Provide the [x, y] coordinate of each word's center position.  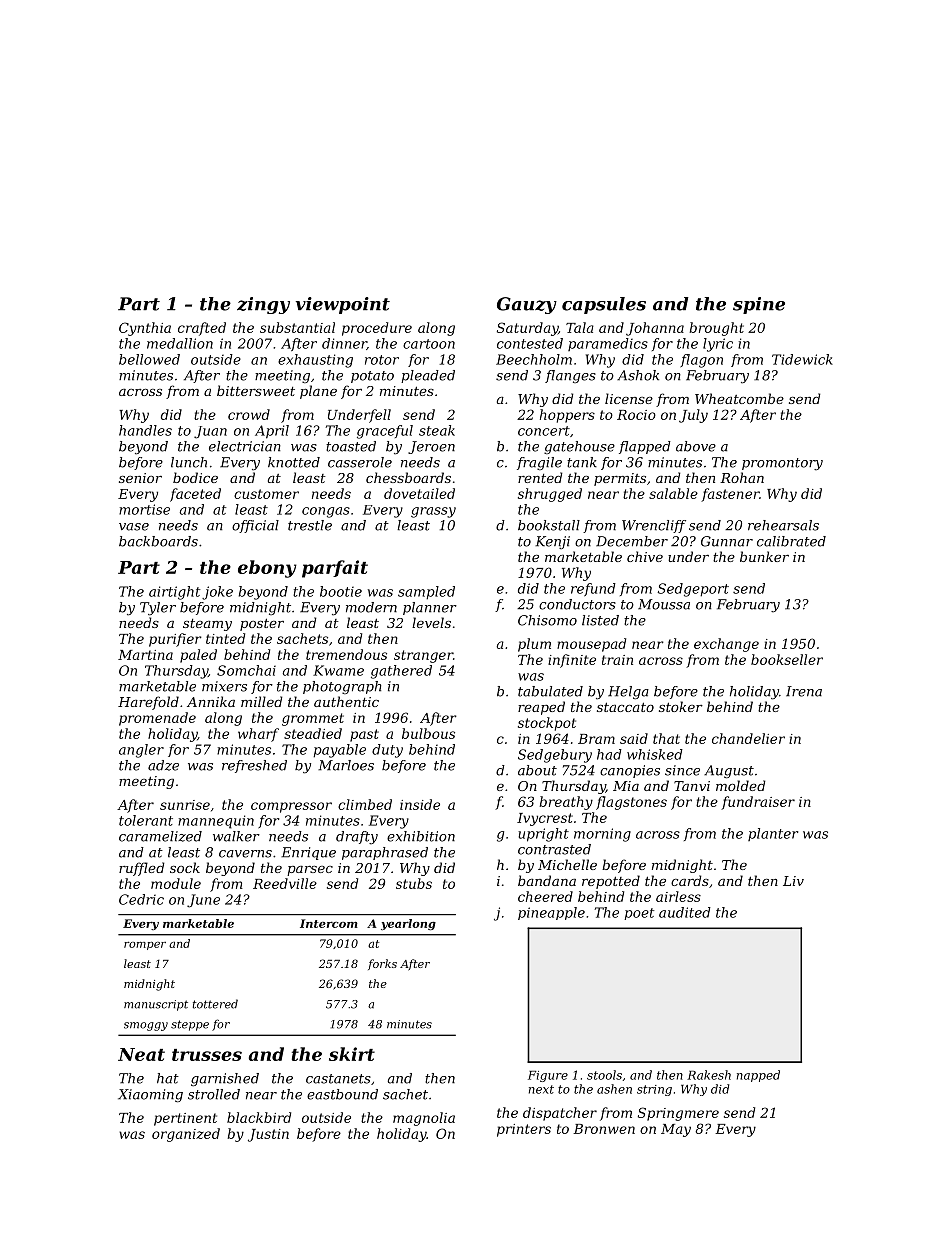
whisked [655, 754]
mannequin [216, 822]
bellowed [149, 359]
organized [186, 1135]
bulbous [428, 733]
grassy [433, 512]
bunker [764, 556]
